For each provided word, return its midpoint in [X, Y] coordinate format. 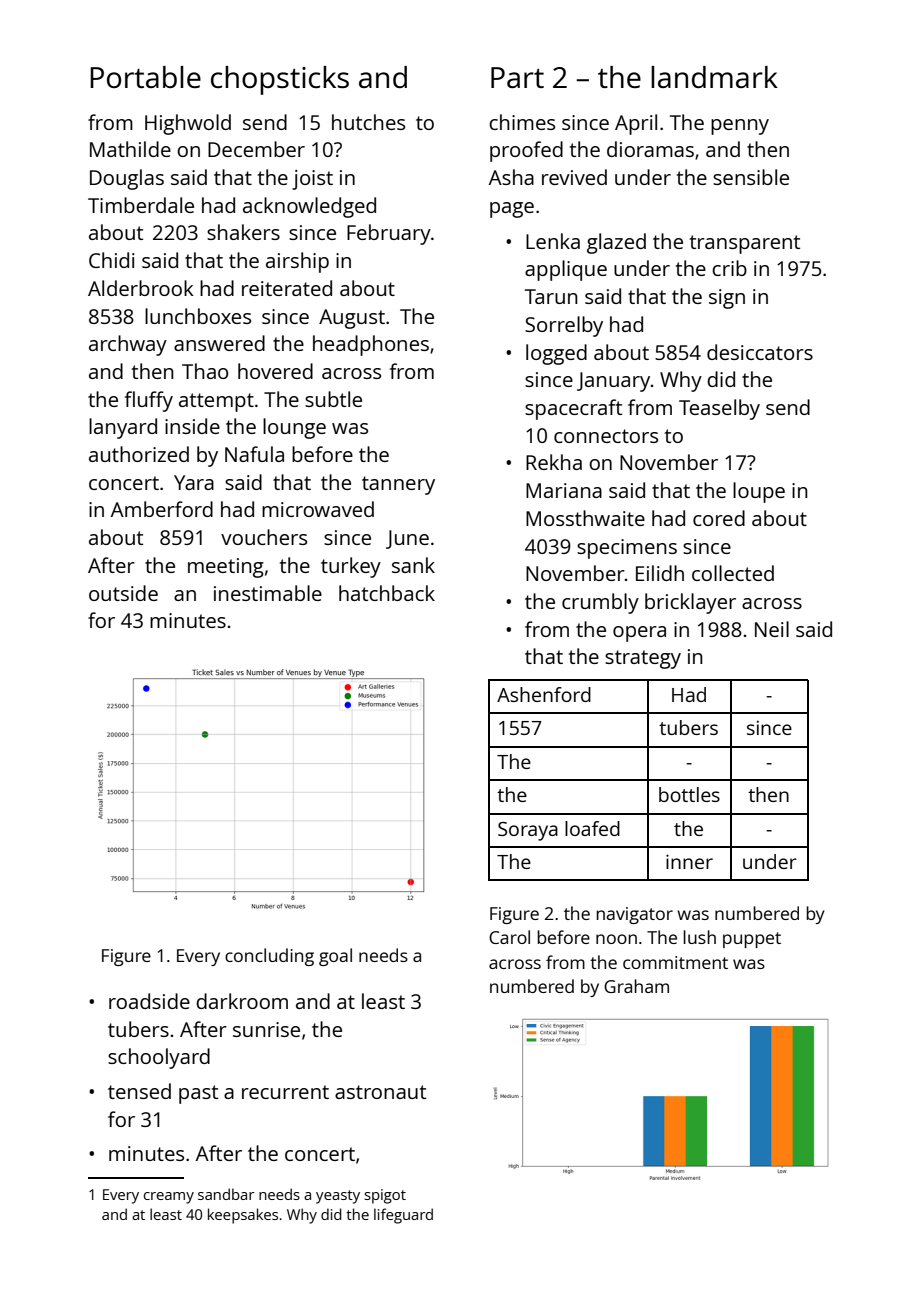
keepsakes [243, 1216]
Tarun [551, 296]
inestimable [268, 593]
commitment [675, 962]
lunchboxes [198, 316]
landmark [714, 77]
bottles [689, 794]
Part [517, 77]
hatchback [387, 593]
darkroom [242, 1001]
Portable [145, 77]
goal [335, 957]
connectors [606, 436]
